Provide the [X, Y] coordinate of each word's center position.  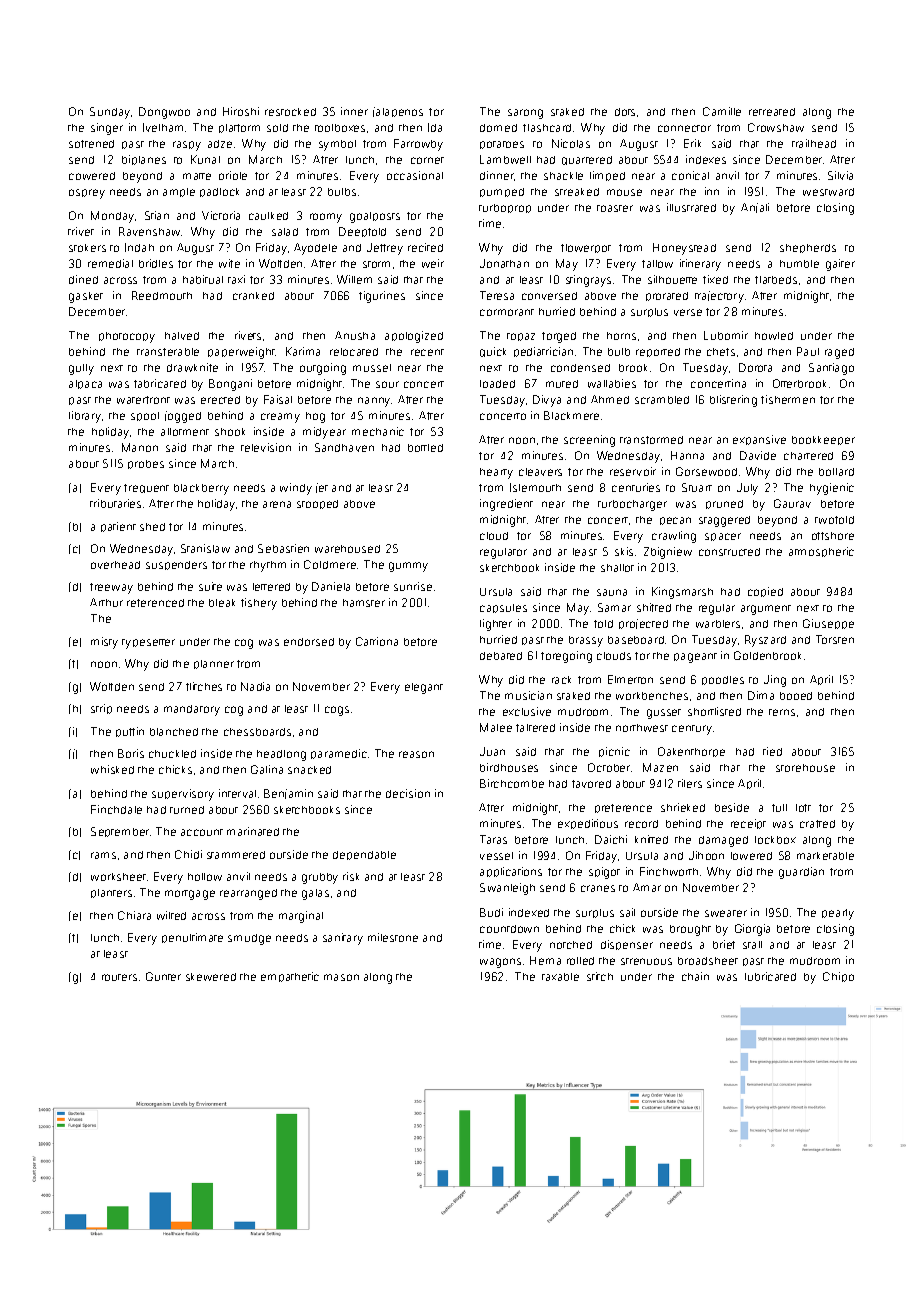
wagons [500, 963]
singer [107, 129]
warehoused [347, 549]
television [266, 447]
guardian [801, 873]
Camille [722, 111]
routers [119, 977]
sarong [525, 114]
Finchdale [116, 809]
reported [658, 352]
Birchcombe [512, 783]
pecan [675, 521]
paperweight [242, 353]
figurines [382, 297]
